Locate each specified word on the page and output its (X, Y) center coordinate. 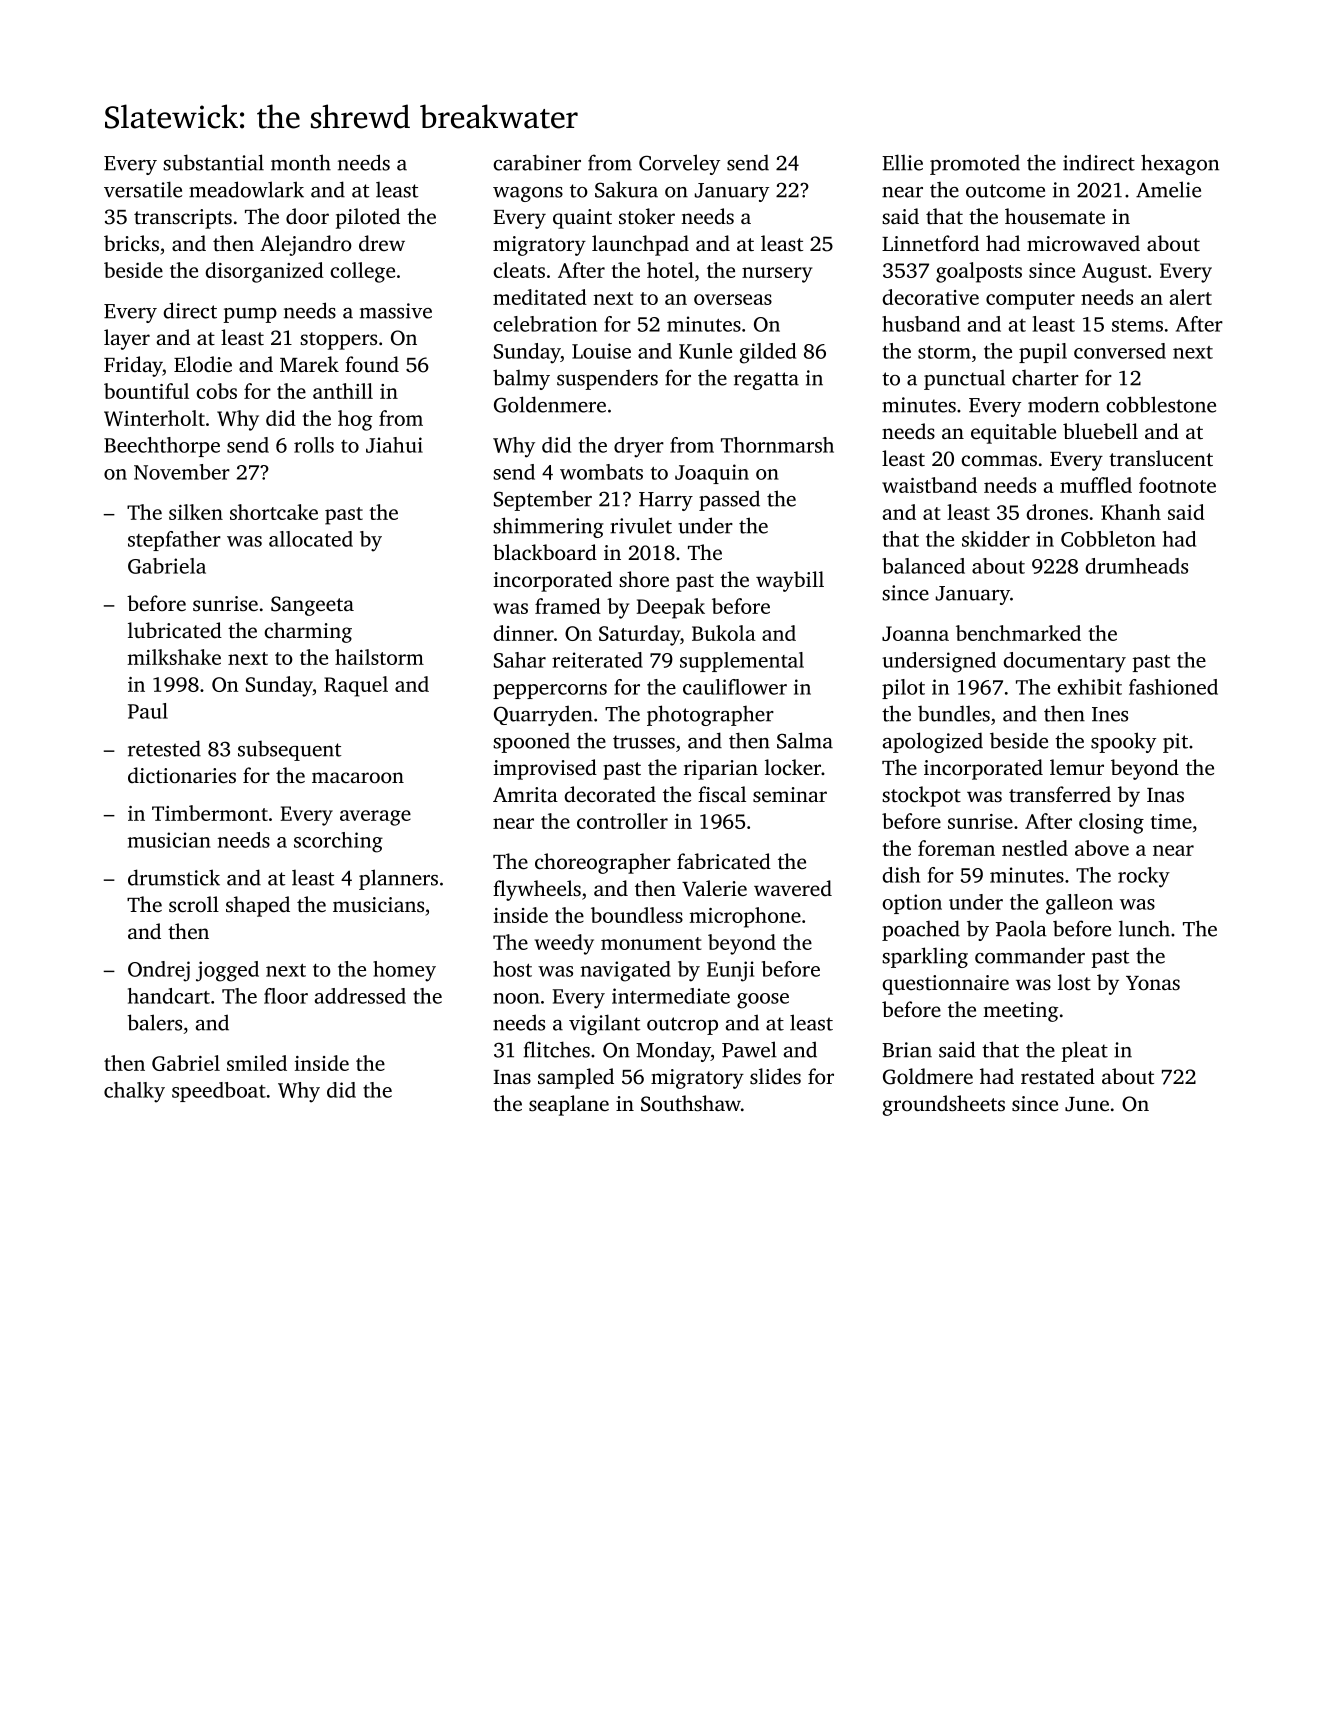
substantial (213, 162)
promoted (975, 164)
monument (651, 943)
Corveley (679, 164)
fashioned (1173, 687)
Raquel (356, 686)
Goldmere (928, 1076)
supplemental (742, 662)
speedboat (219, 1092)
